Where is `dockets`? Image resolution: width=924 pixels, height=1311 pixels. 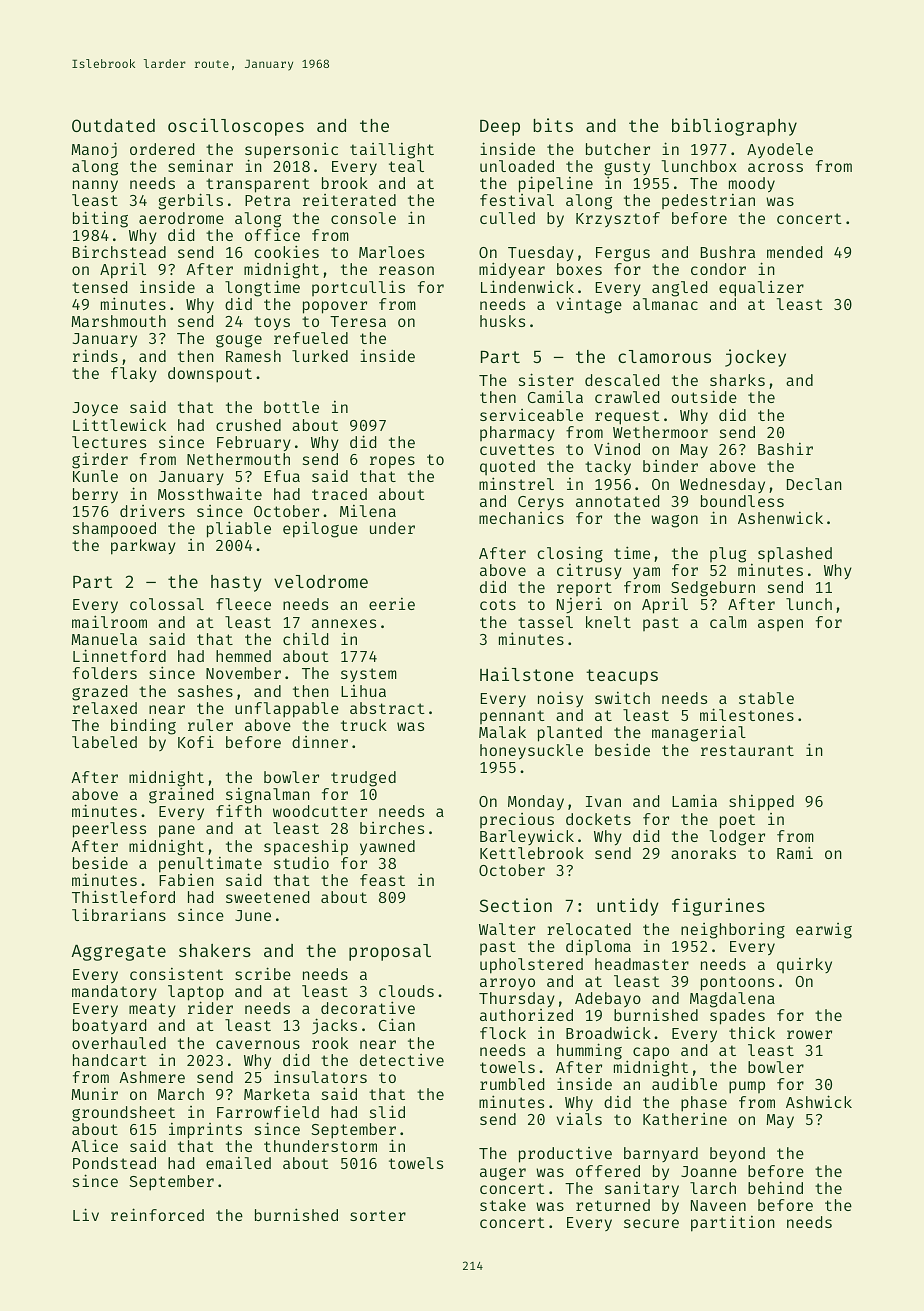 dockets is located at coordinates (598, 819).
